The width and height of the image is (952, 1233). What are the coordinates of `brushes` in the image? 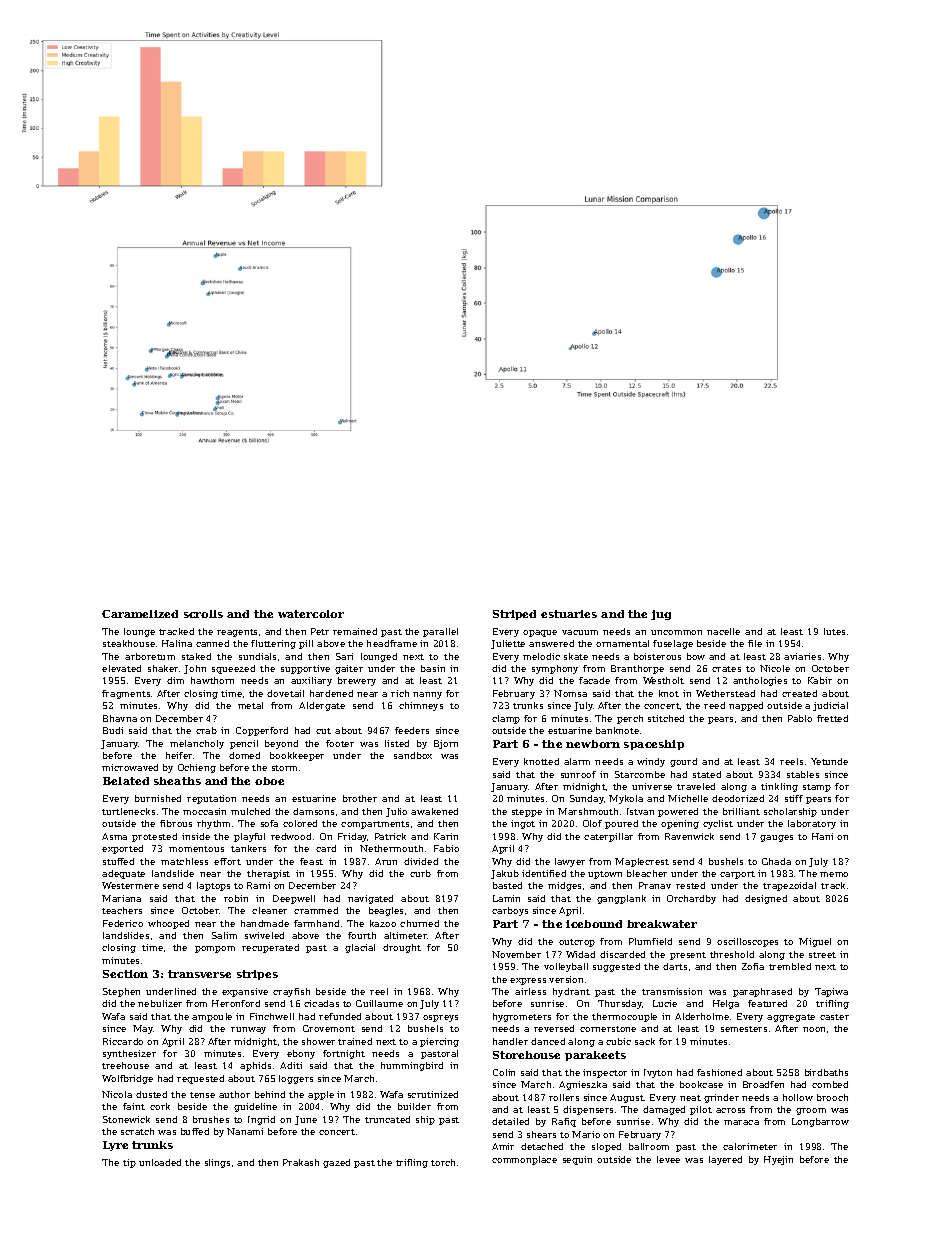 It's located at (211, 1119).
